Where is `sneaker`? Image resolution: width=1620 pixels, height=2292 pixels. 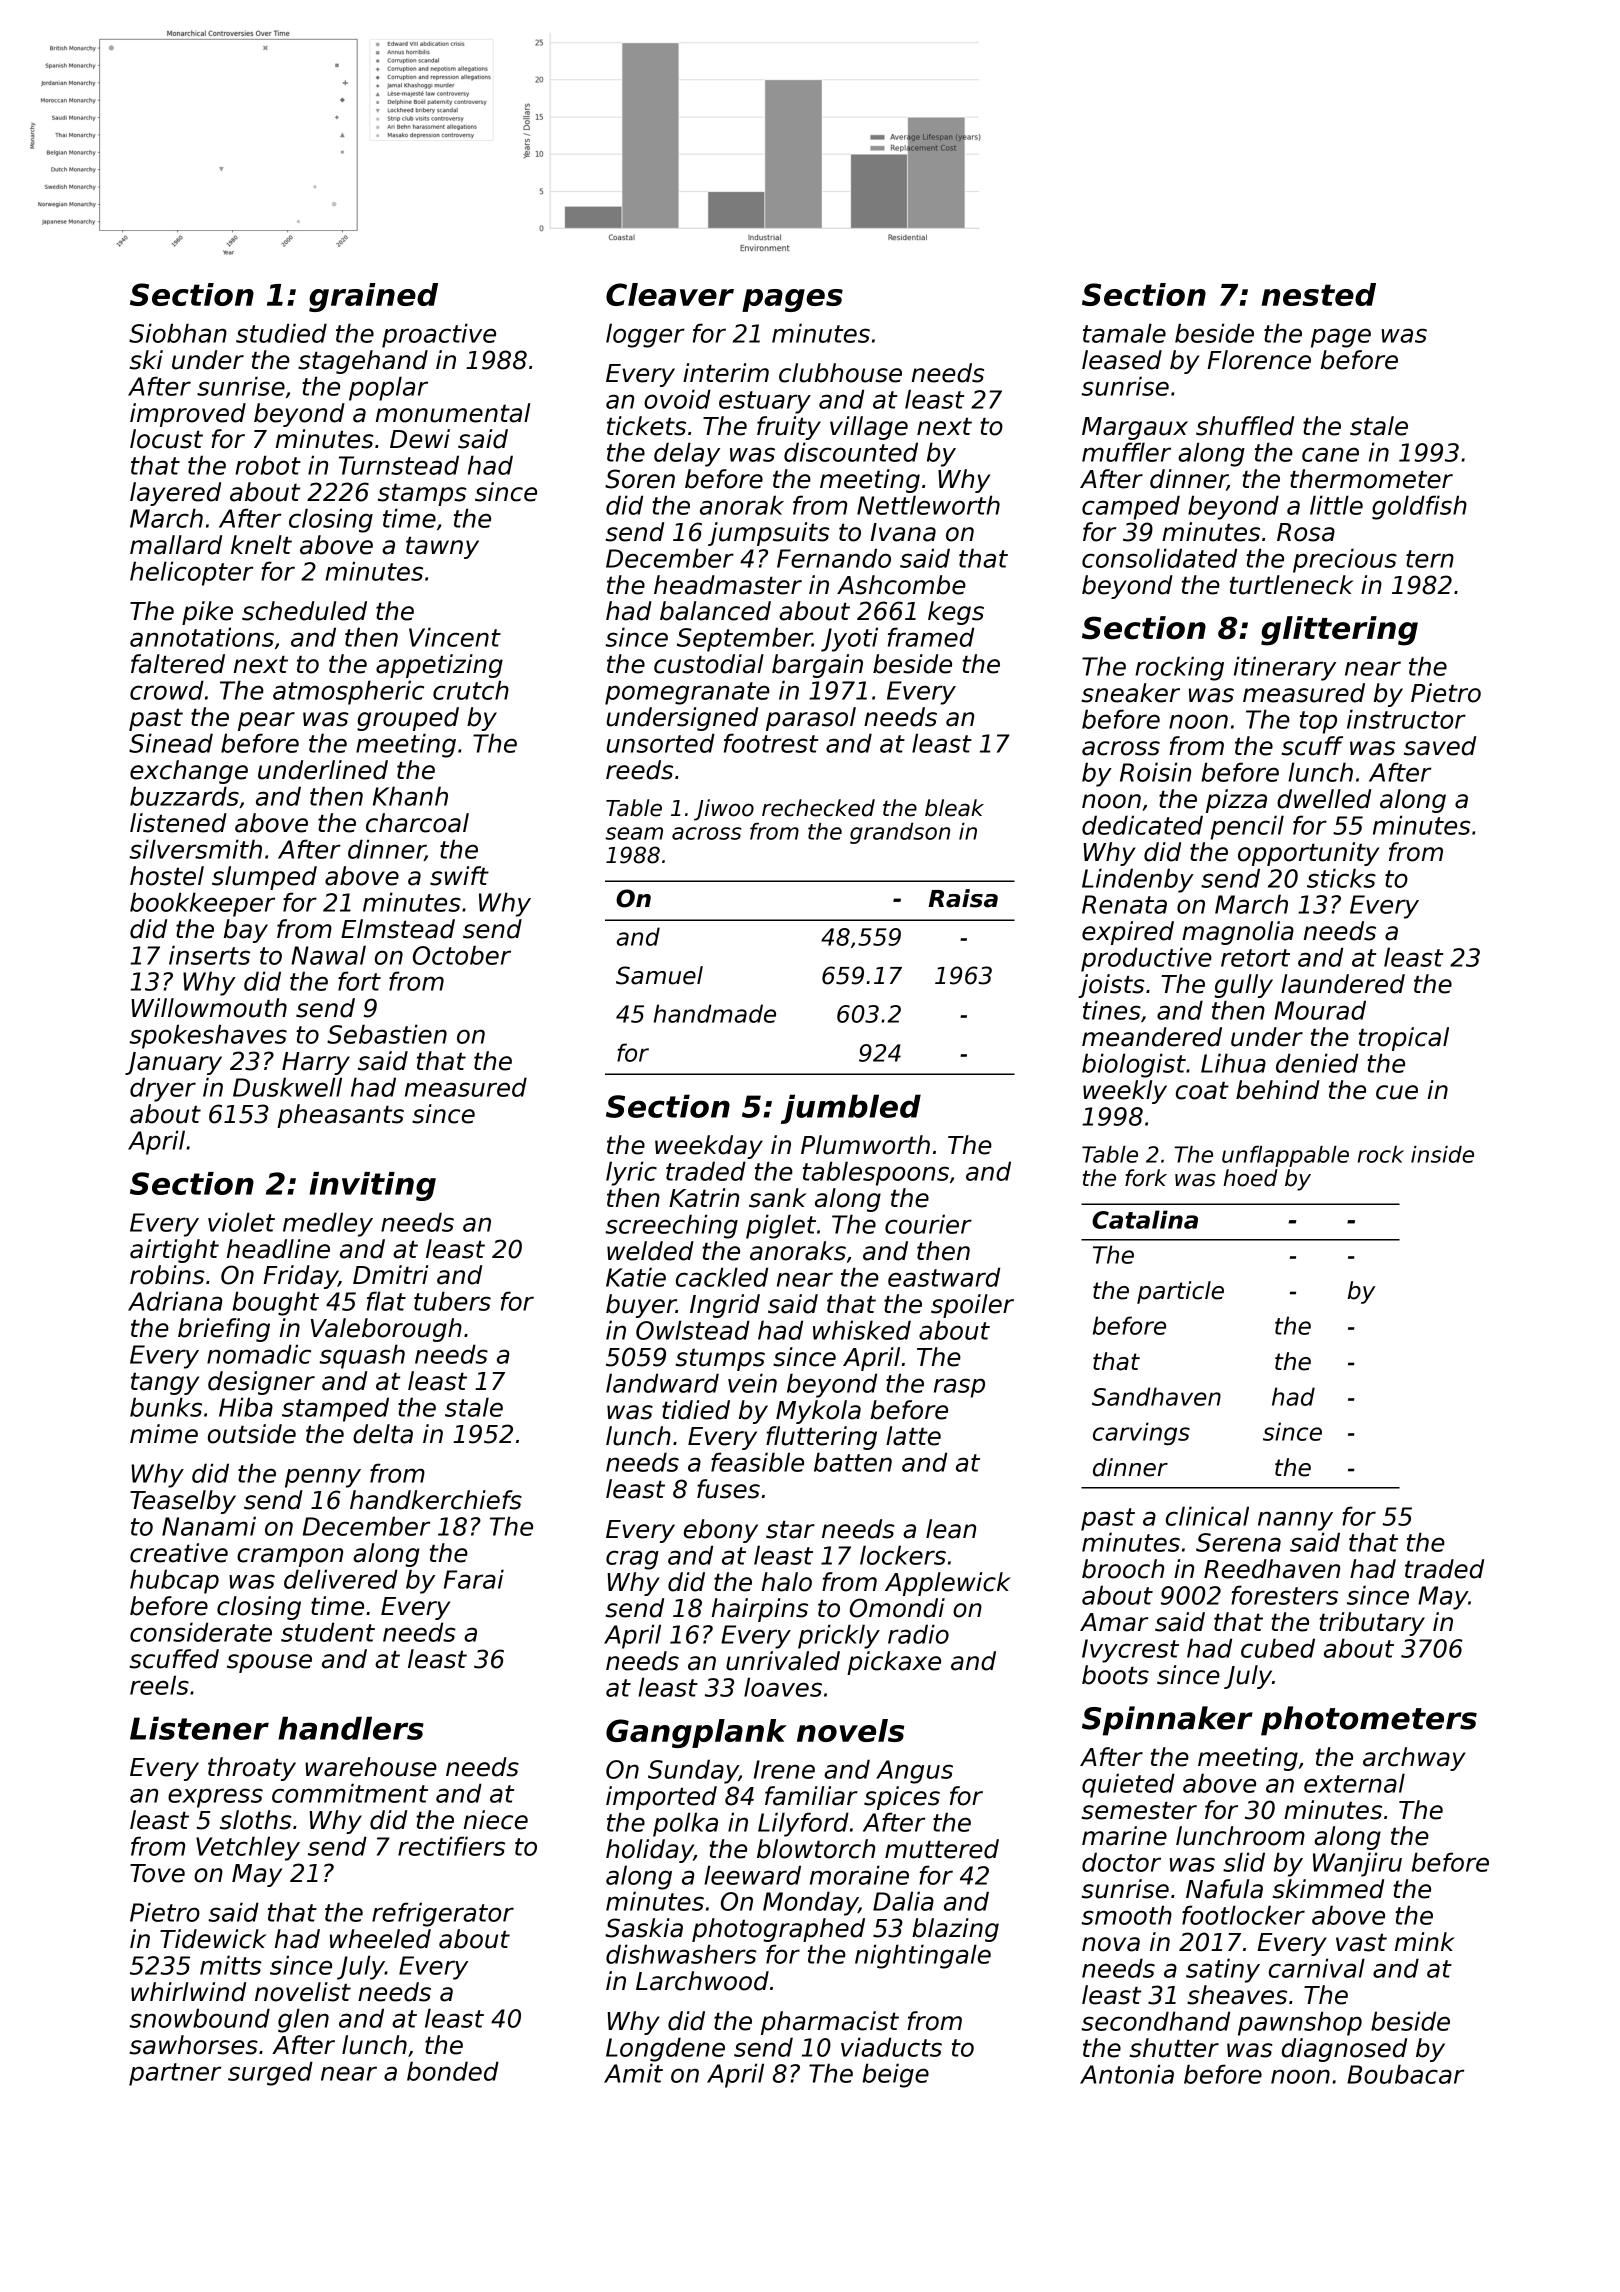 sneaker is located at coordinates (1131, 693).
